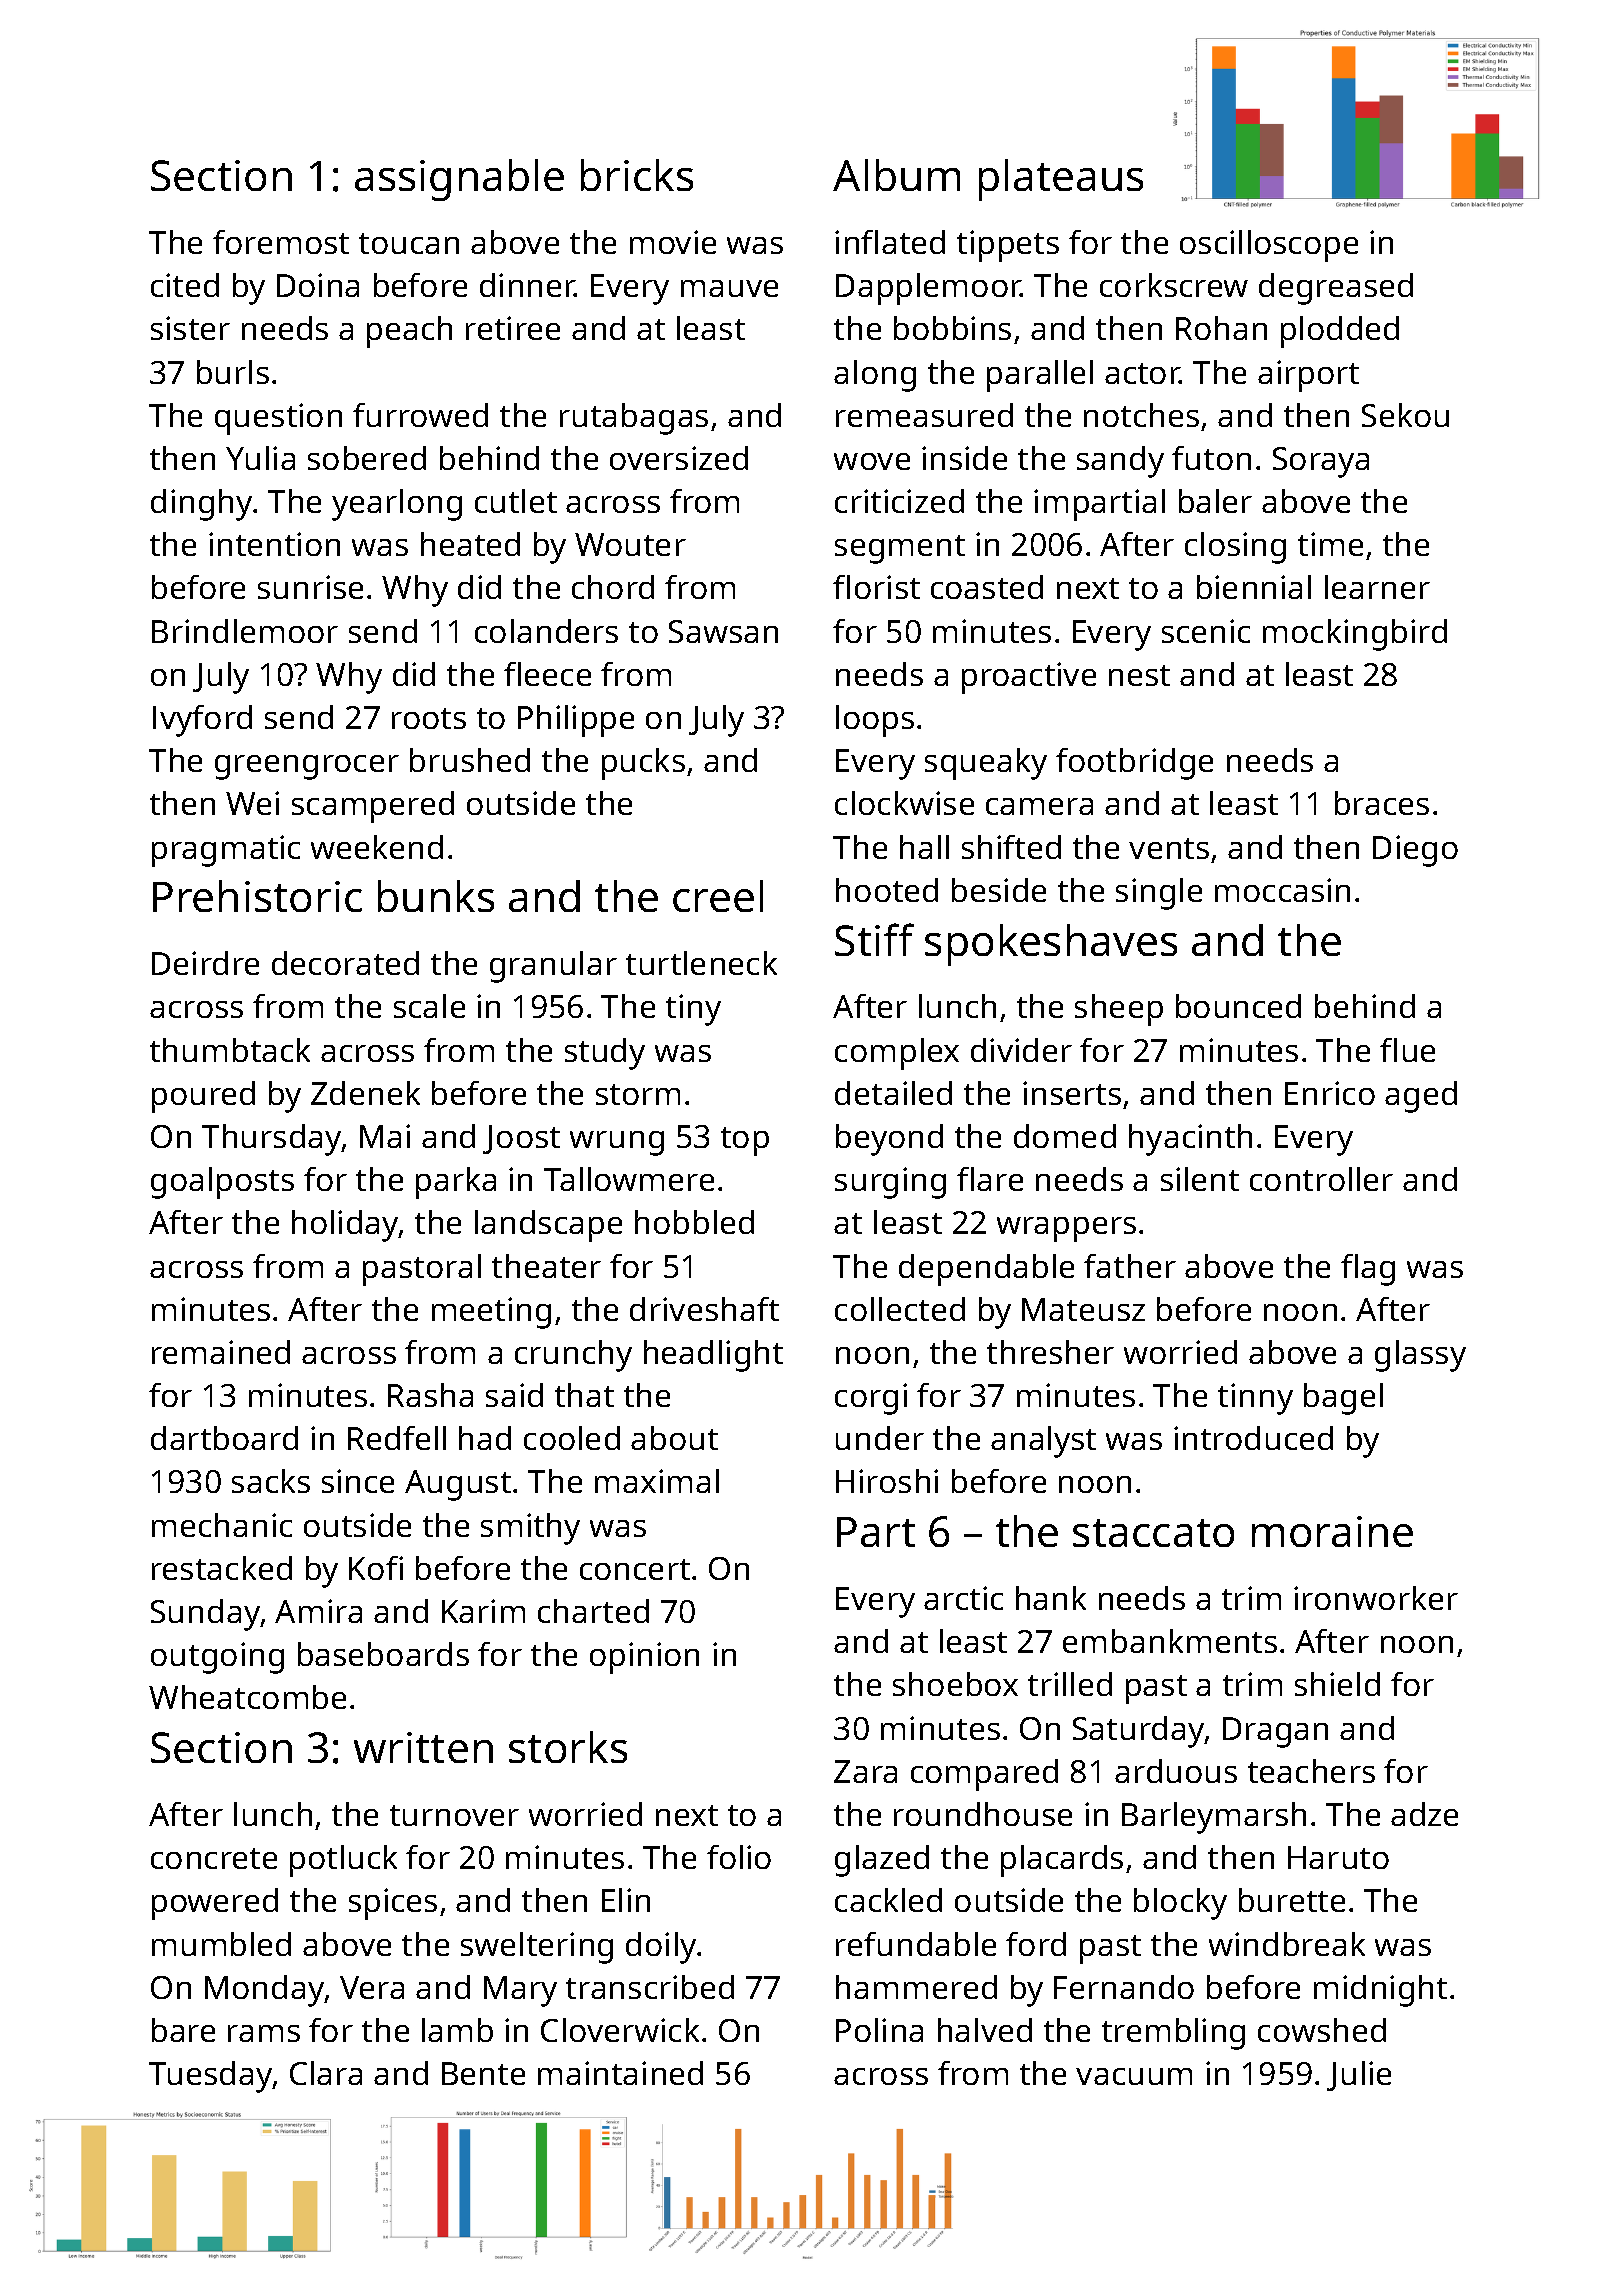  I want to click on Wheatcombe, so click(247, 1697).
